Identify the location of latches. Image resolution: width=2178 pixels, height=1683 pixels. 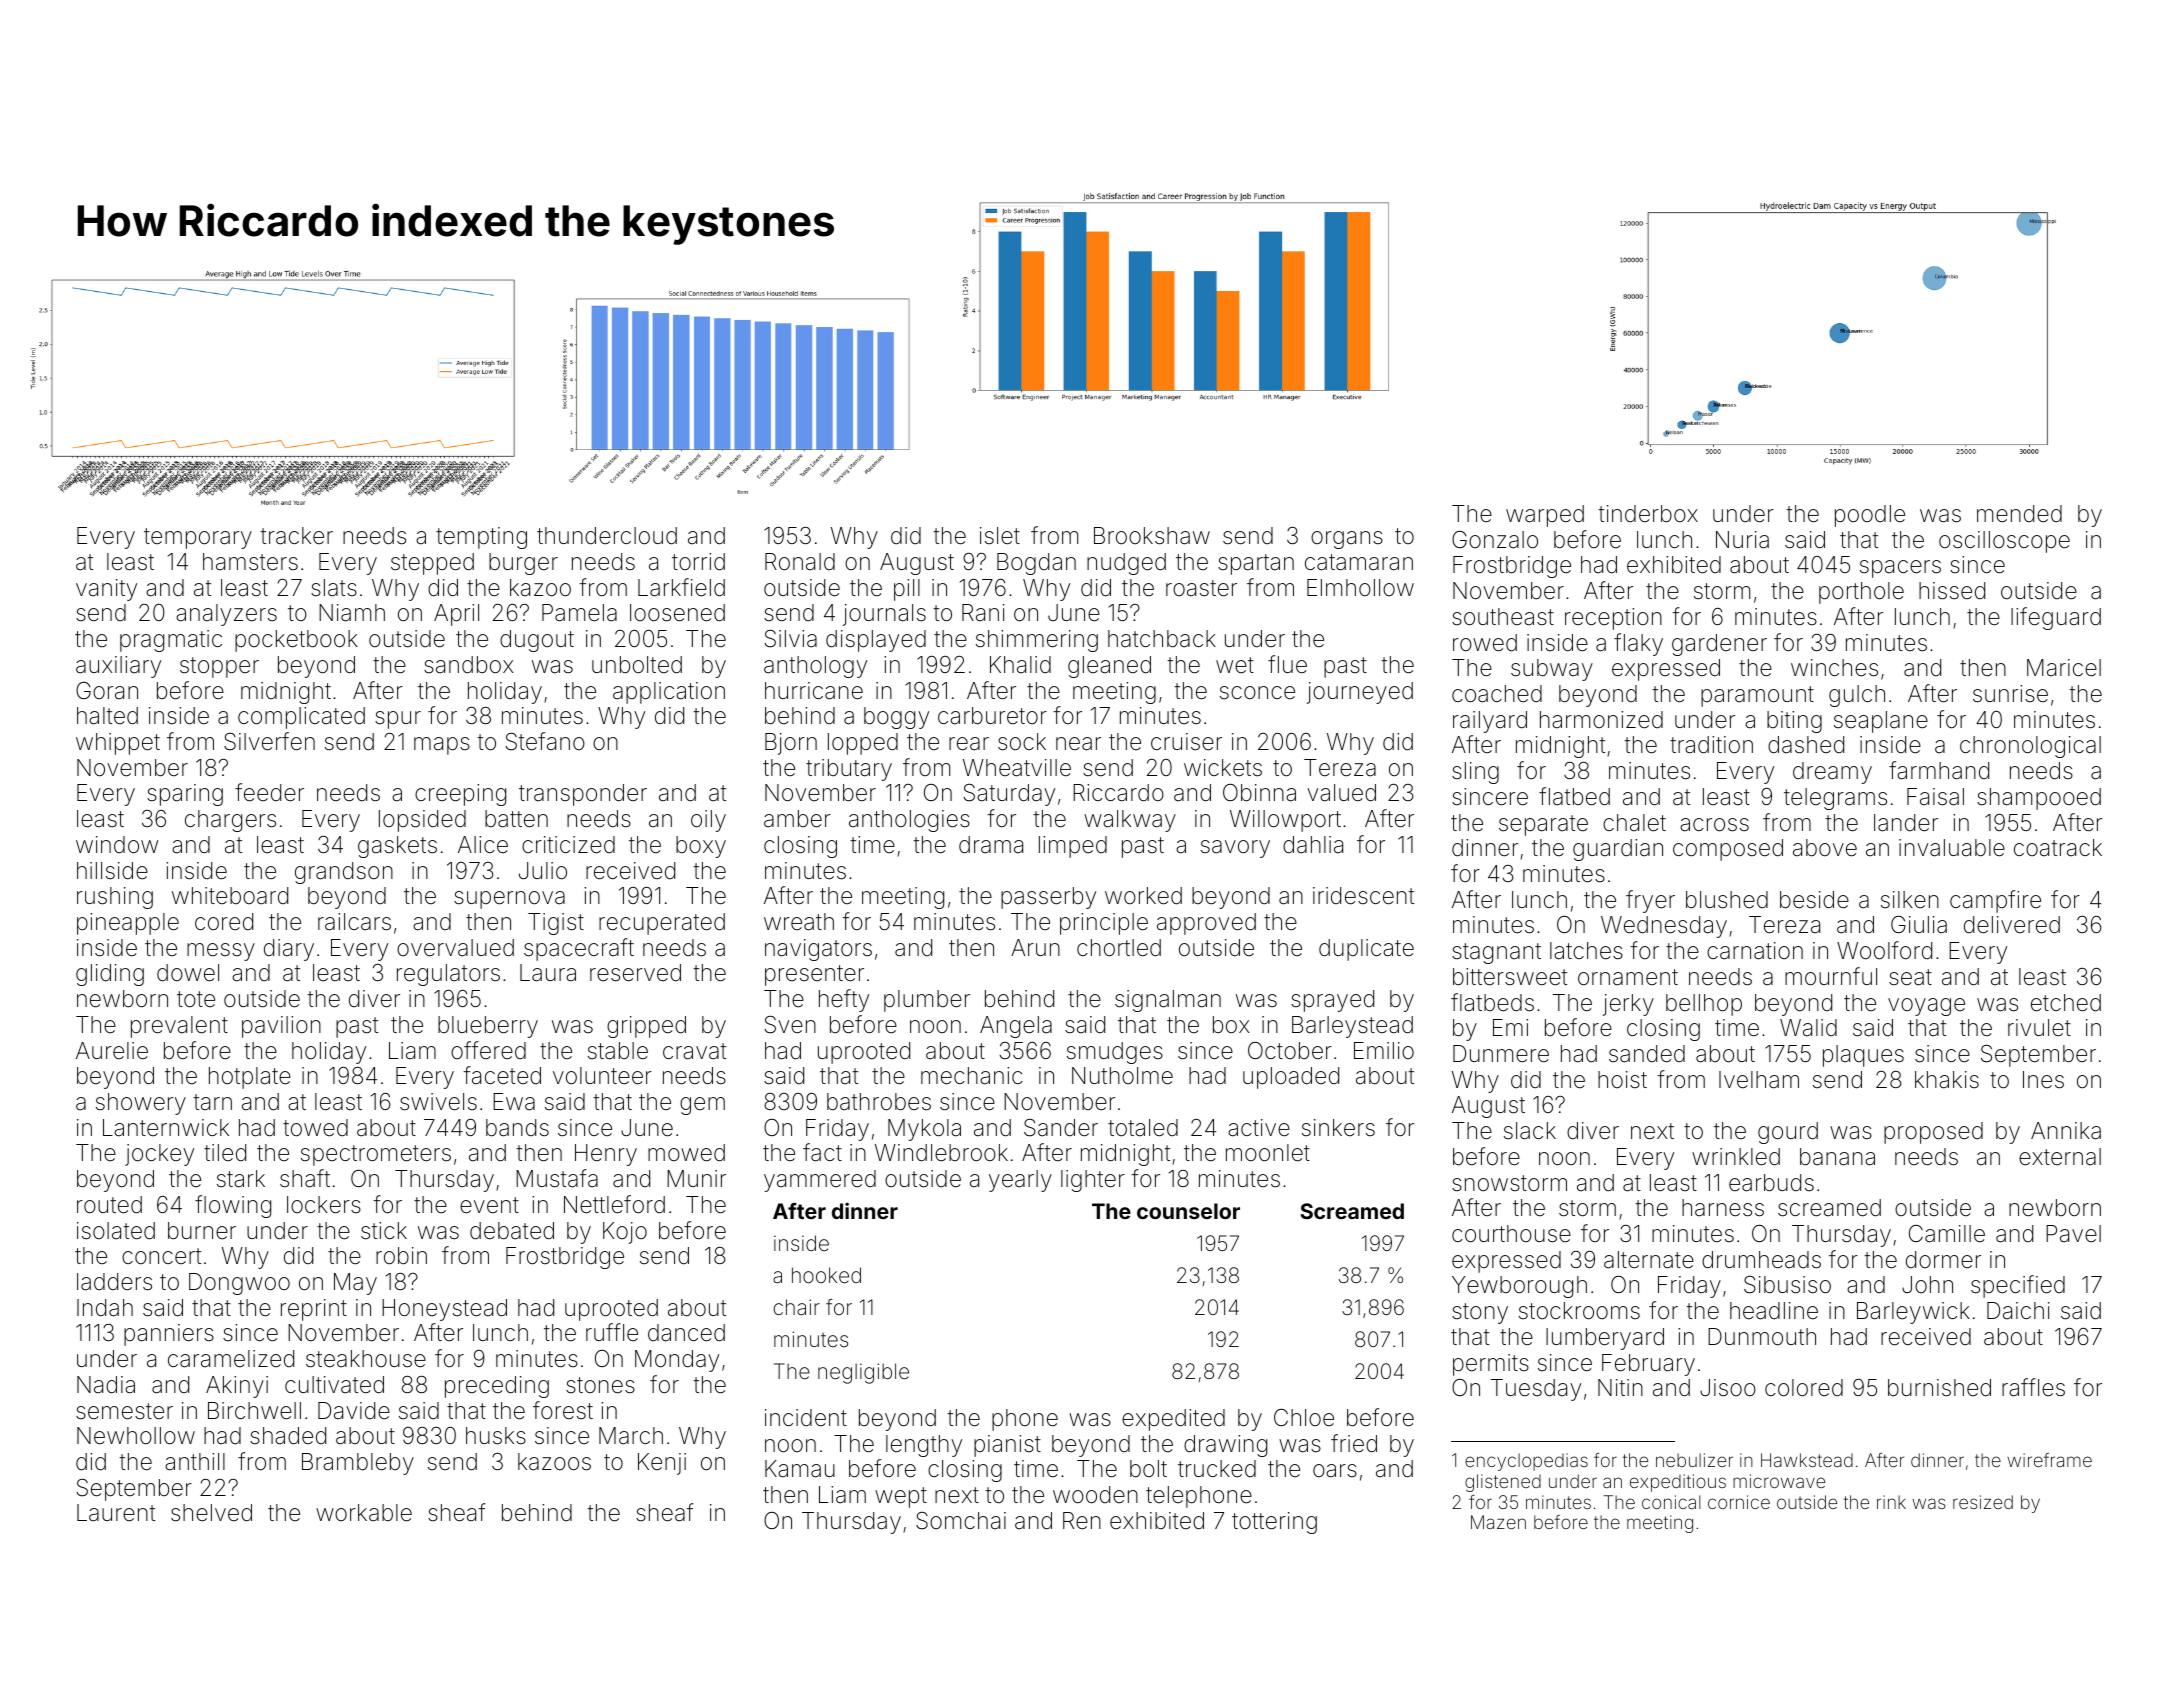
(1586, 951).
